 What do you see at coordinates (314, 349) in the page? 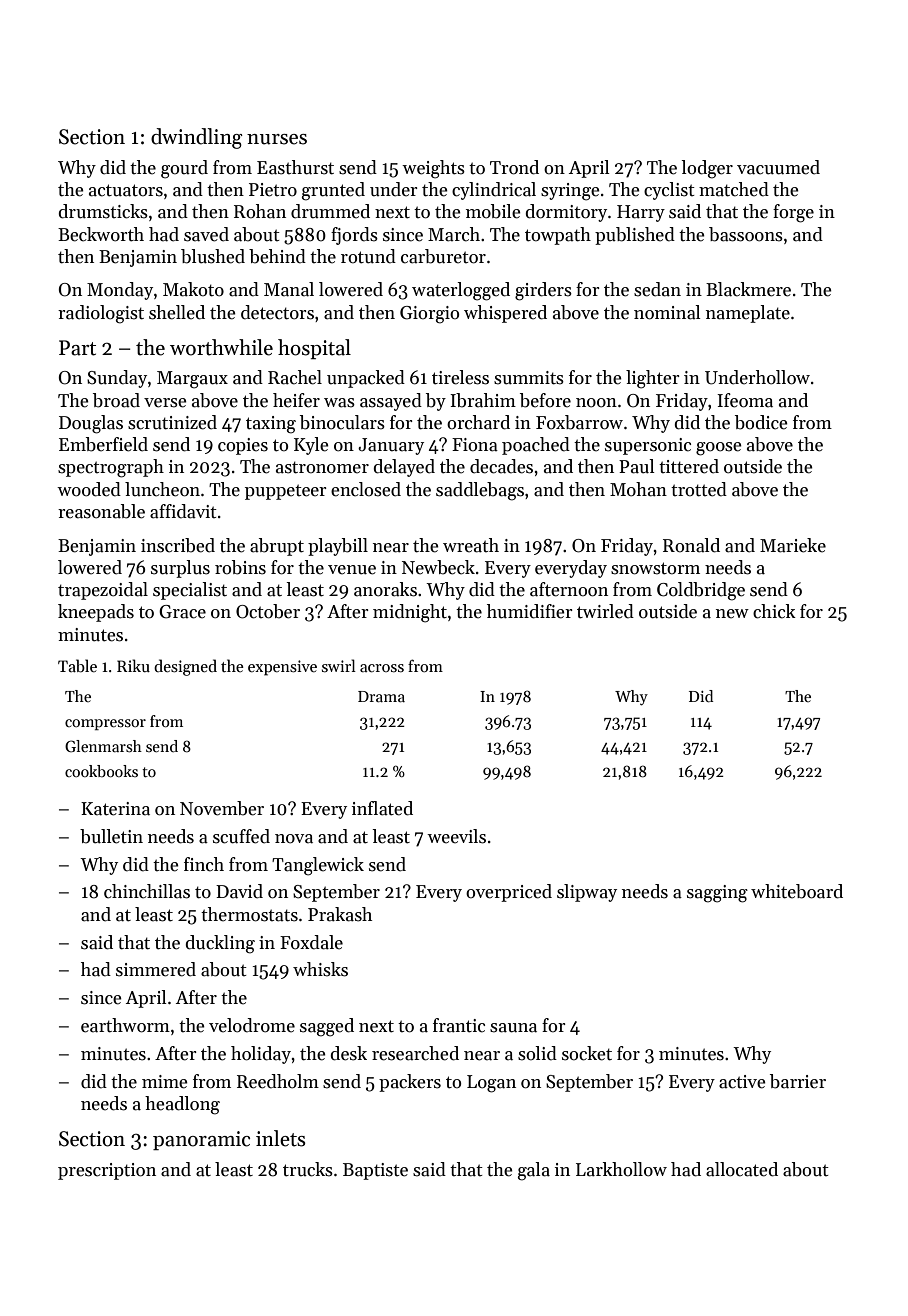
I see `hospital` at bounding box center [314, 349].
